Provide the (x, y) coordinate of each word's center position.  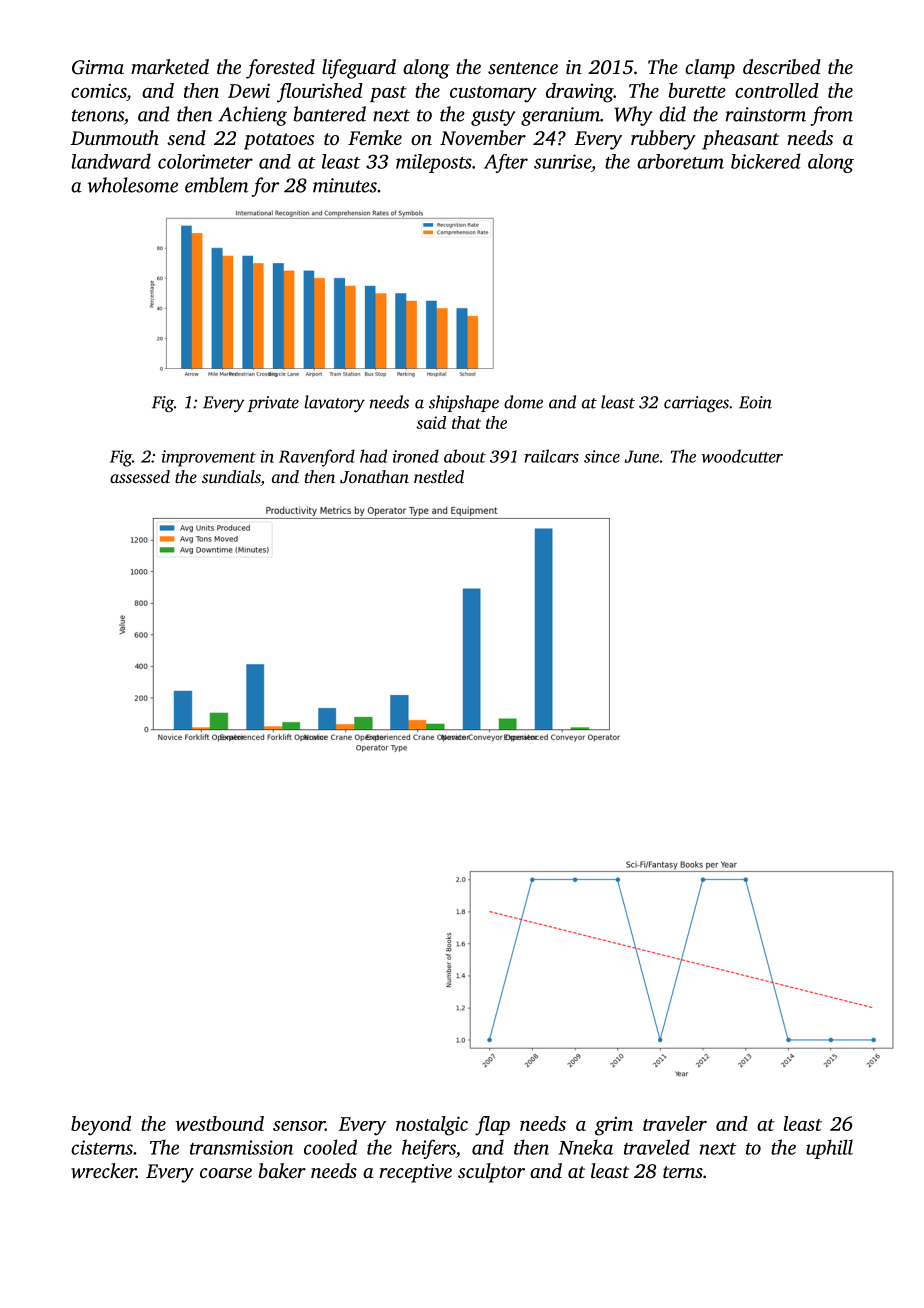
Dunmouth (114, 137)
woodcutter (742, 456)
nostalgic (432, 1126)
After (506, 163)
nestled (439, 476)
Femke (375, 137)
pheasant (740, 140)
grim (614, 1126)
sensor (299, 1126)
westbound (219, 1123)
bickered (766, 161)
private (273, 404)
